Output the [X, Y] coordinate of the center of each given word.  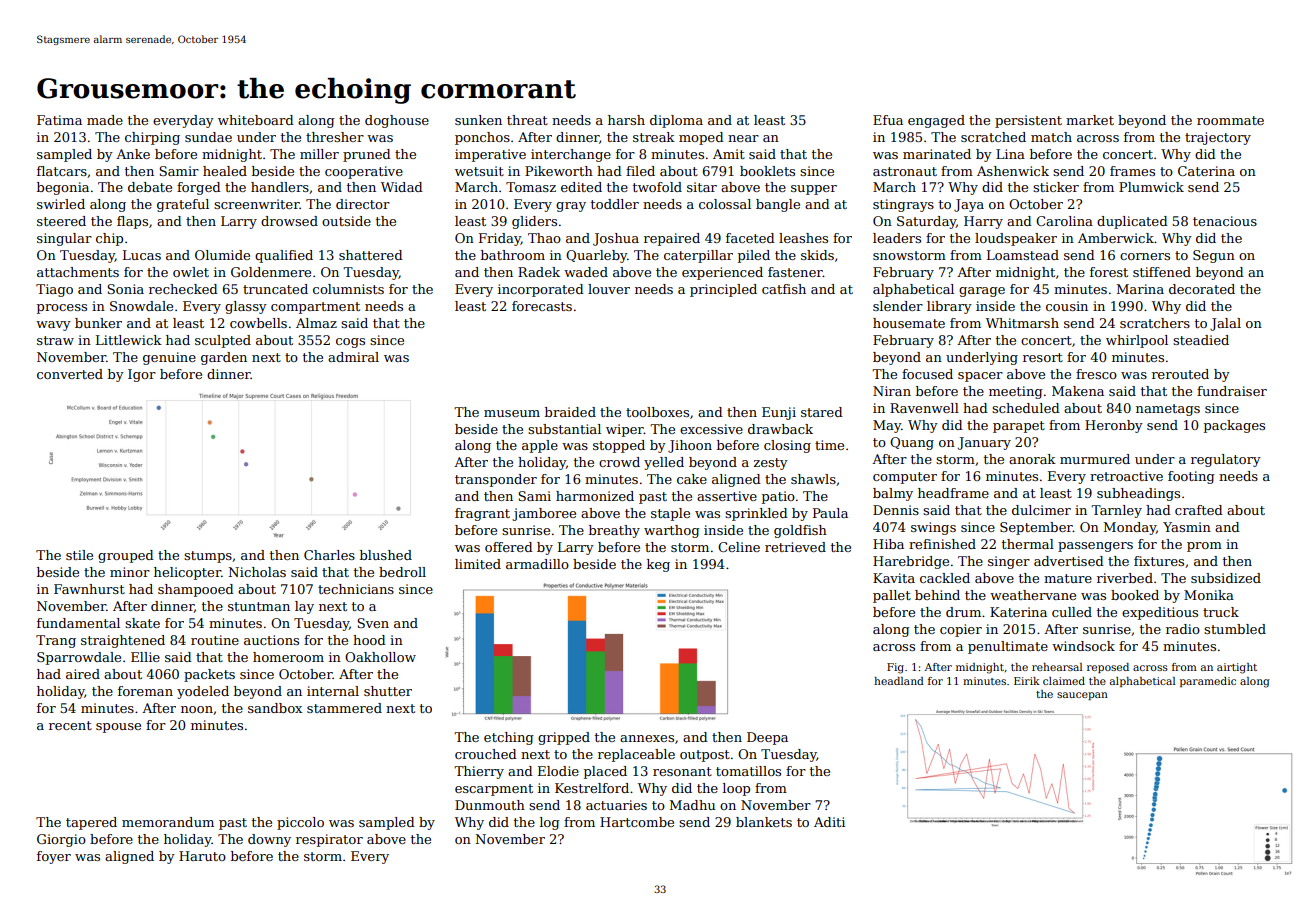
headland [899, 681]
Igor [142, 375]
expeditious [1160, 613]
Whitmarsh [1022, 323]
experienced [722, 273]
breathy [614, 531]
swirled [61, 204]
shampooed [196, 590]
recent [70, 725]
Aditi [829, 822]
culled [1072, 612]
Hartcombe [637, 822]
